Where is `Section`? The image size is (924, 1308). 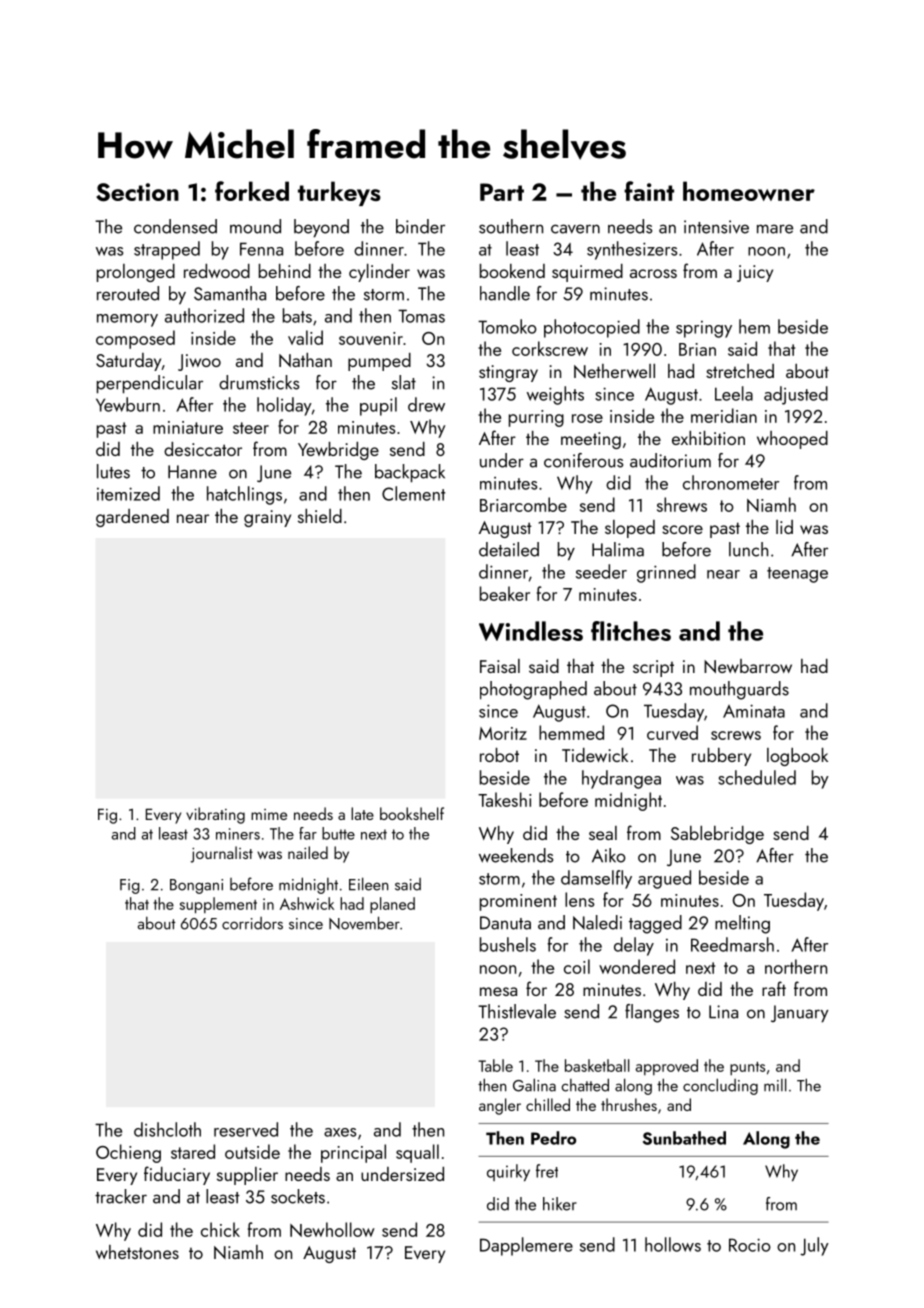
Section is located at coordinates (137, 192).
